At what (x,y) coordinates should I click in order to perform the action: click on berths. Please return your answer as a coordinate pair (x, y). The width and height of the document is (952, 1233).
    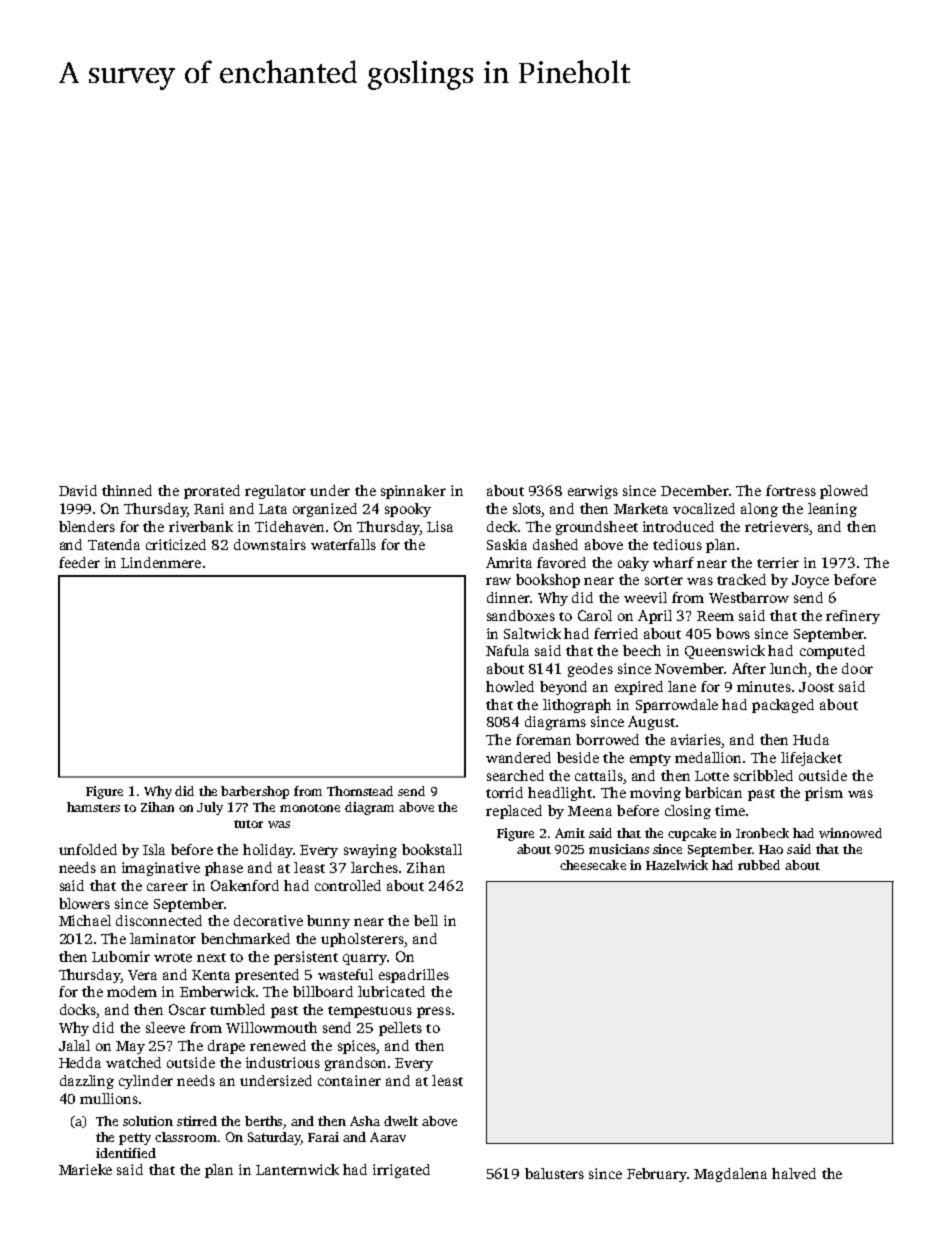
    Looking at the image, I should click on (263, 1121).
